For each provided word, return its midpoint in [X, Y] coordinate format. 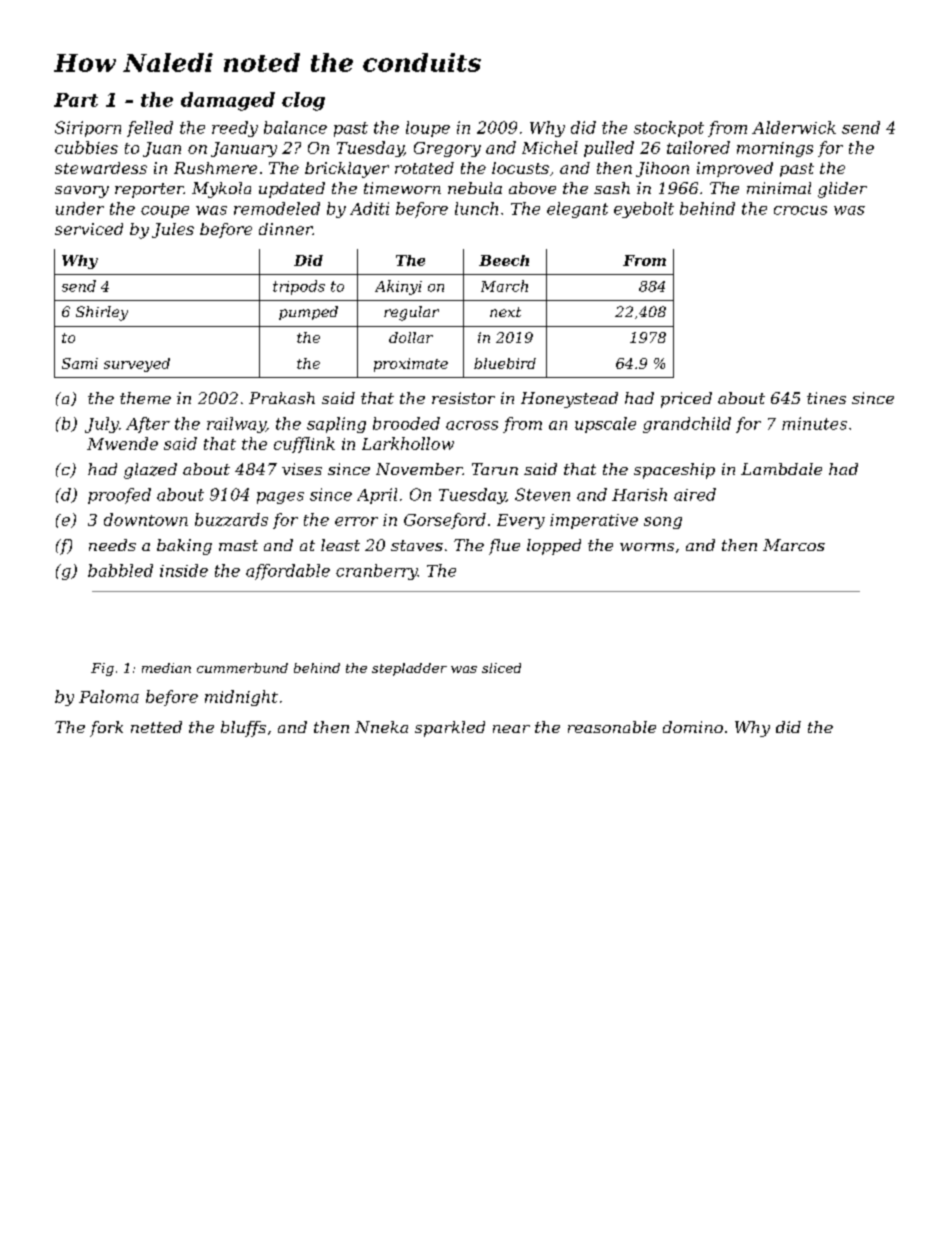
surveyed [137, 365]
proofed [119, 496]
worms [647, 547]
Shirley [102, 313]
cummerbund [242, 668]
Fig [102, 669]
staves [417, 545]
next [505, 312]
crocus [800, 210]
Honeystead [569, 400]
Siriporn [88, 129]
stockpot [669, 129]
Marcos [794, 545]
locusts [520, 168]
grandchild [687, 425]
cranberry [377, 572]
